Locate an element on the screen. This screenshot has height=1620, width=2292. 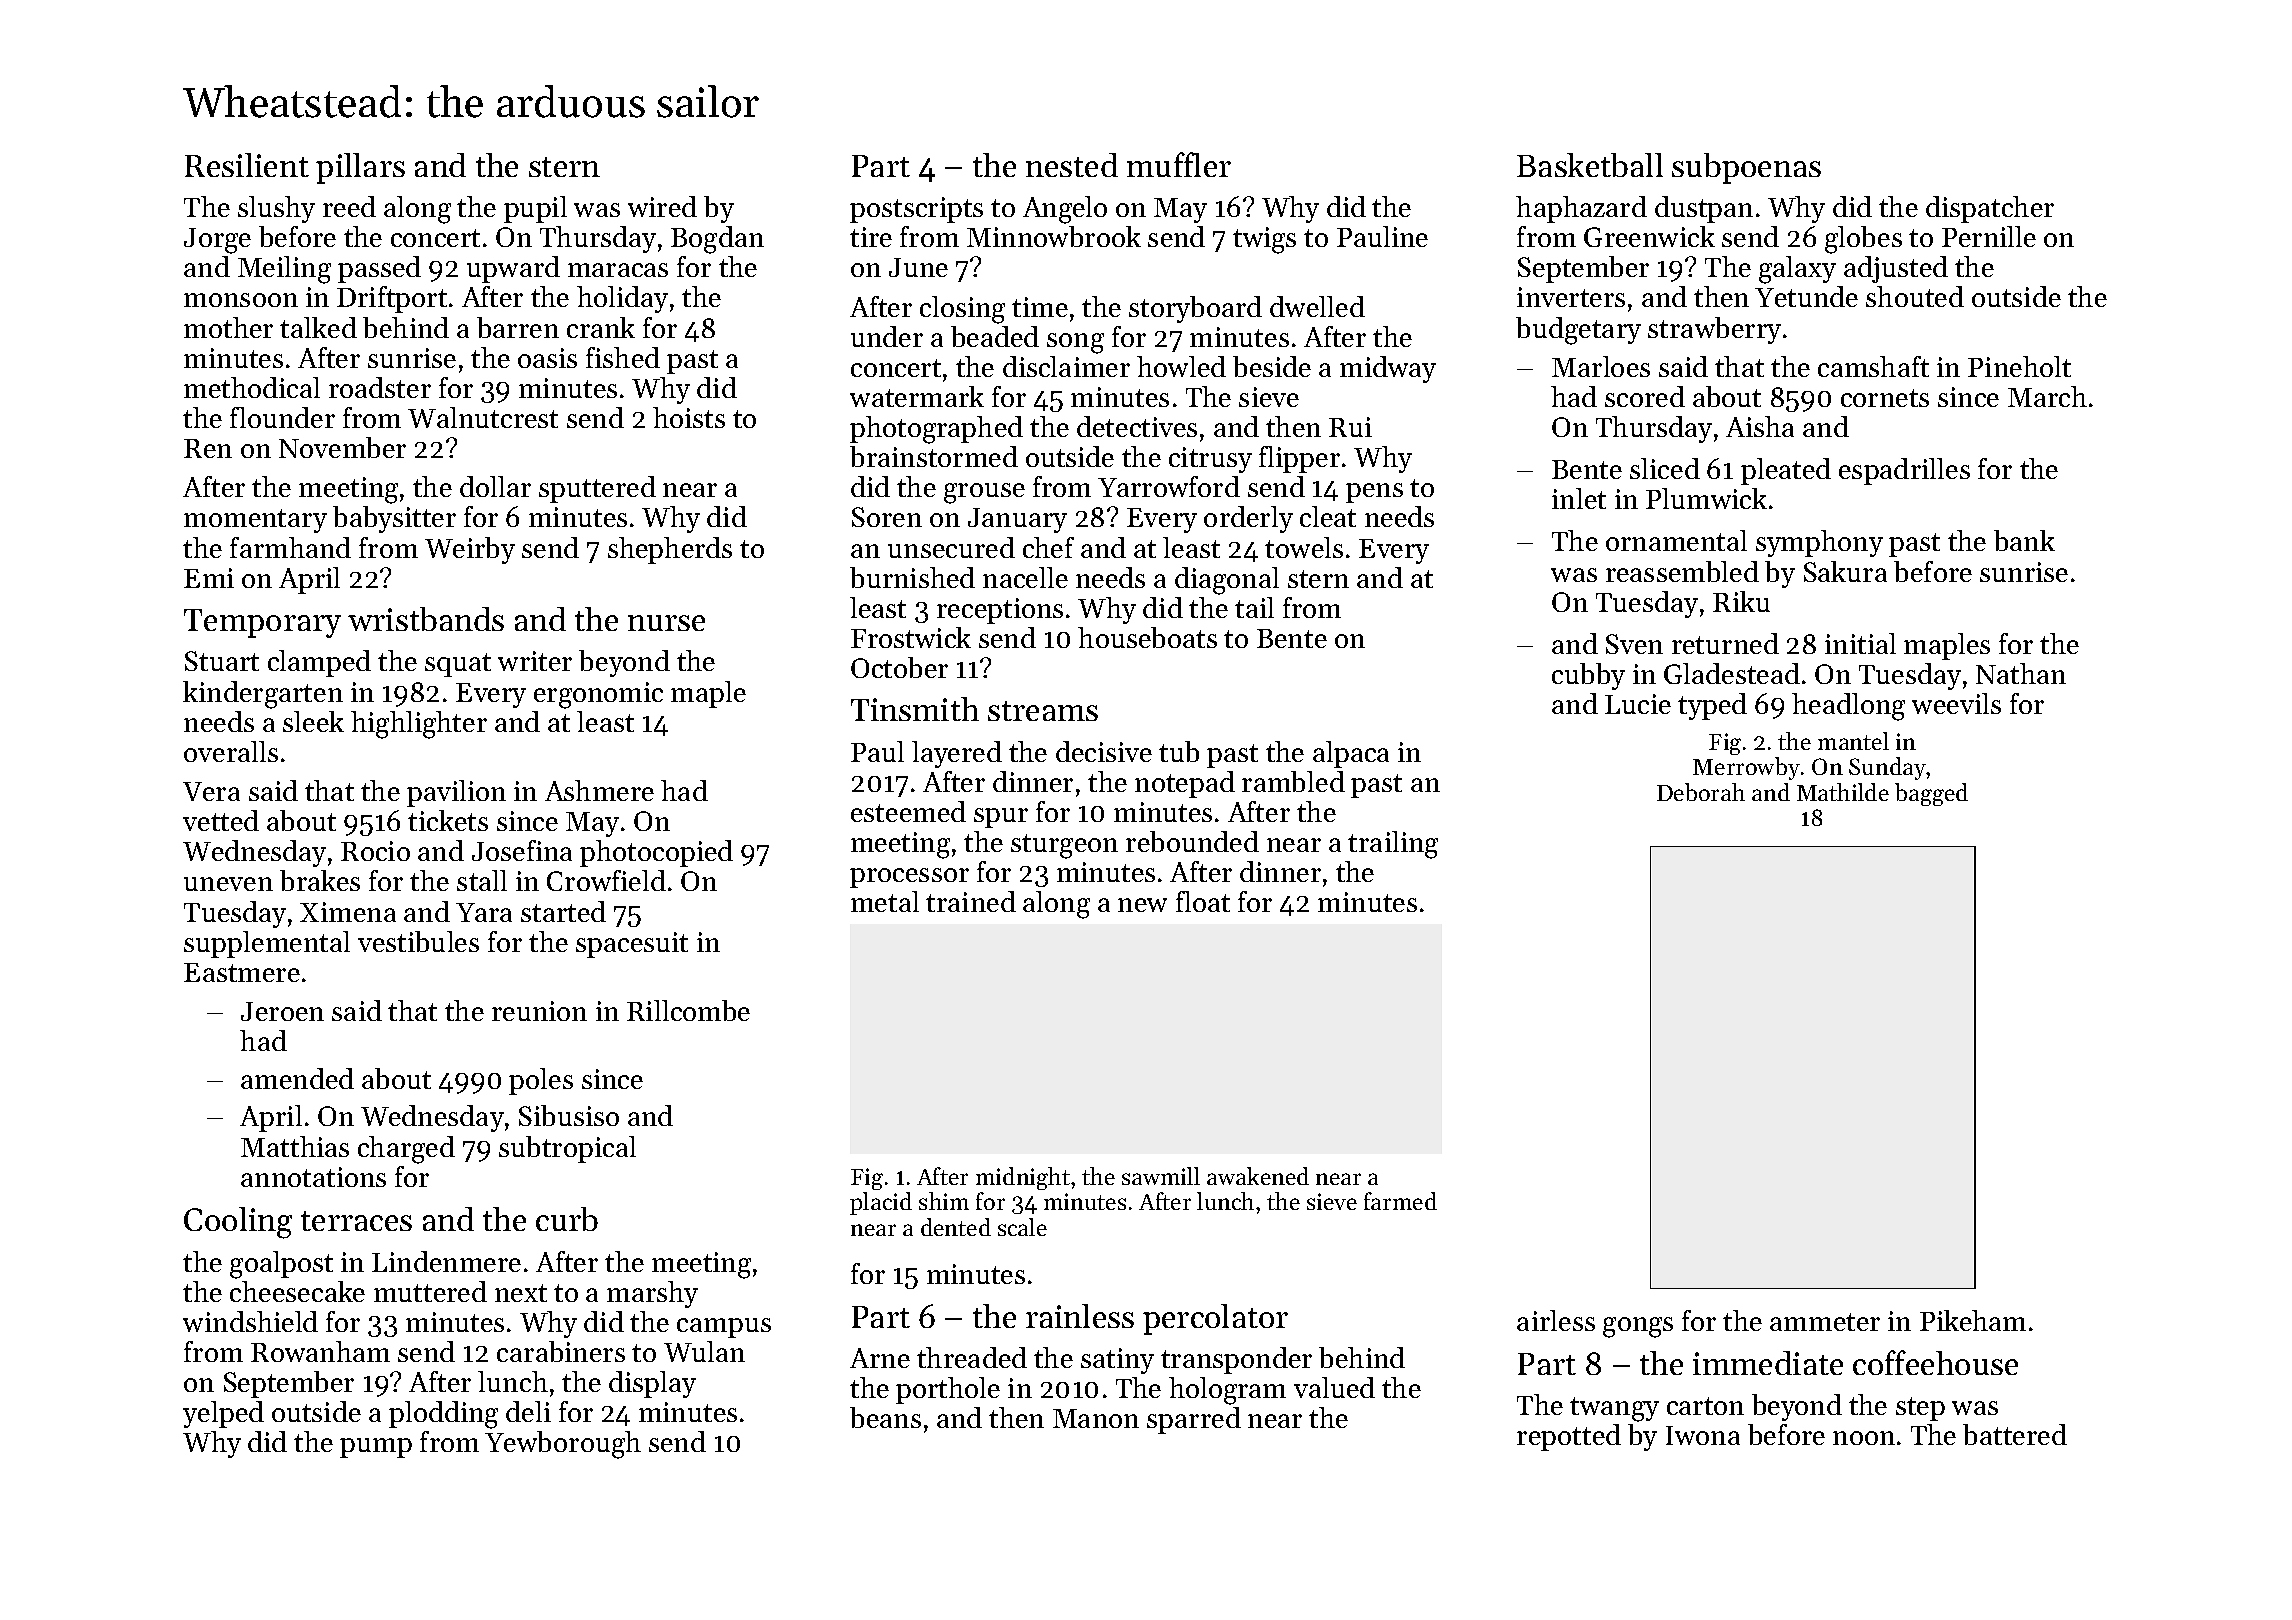
galaxy is located at coordinates (1797, 270).
